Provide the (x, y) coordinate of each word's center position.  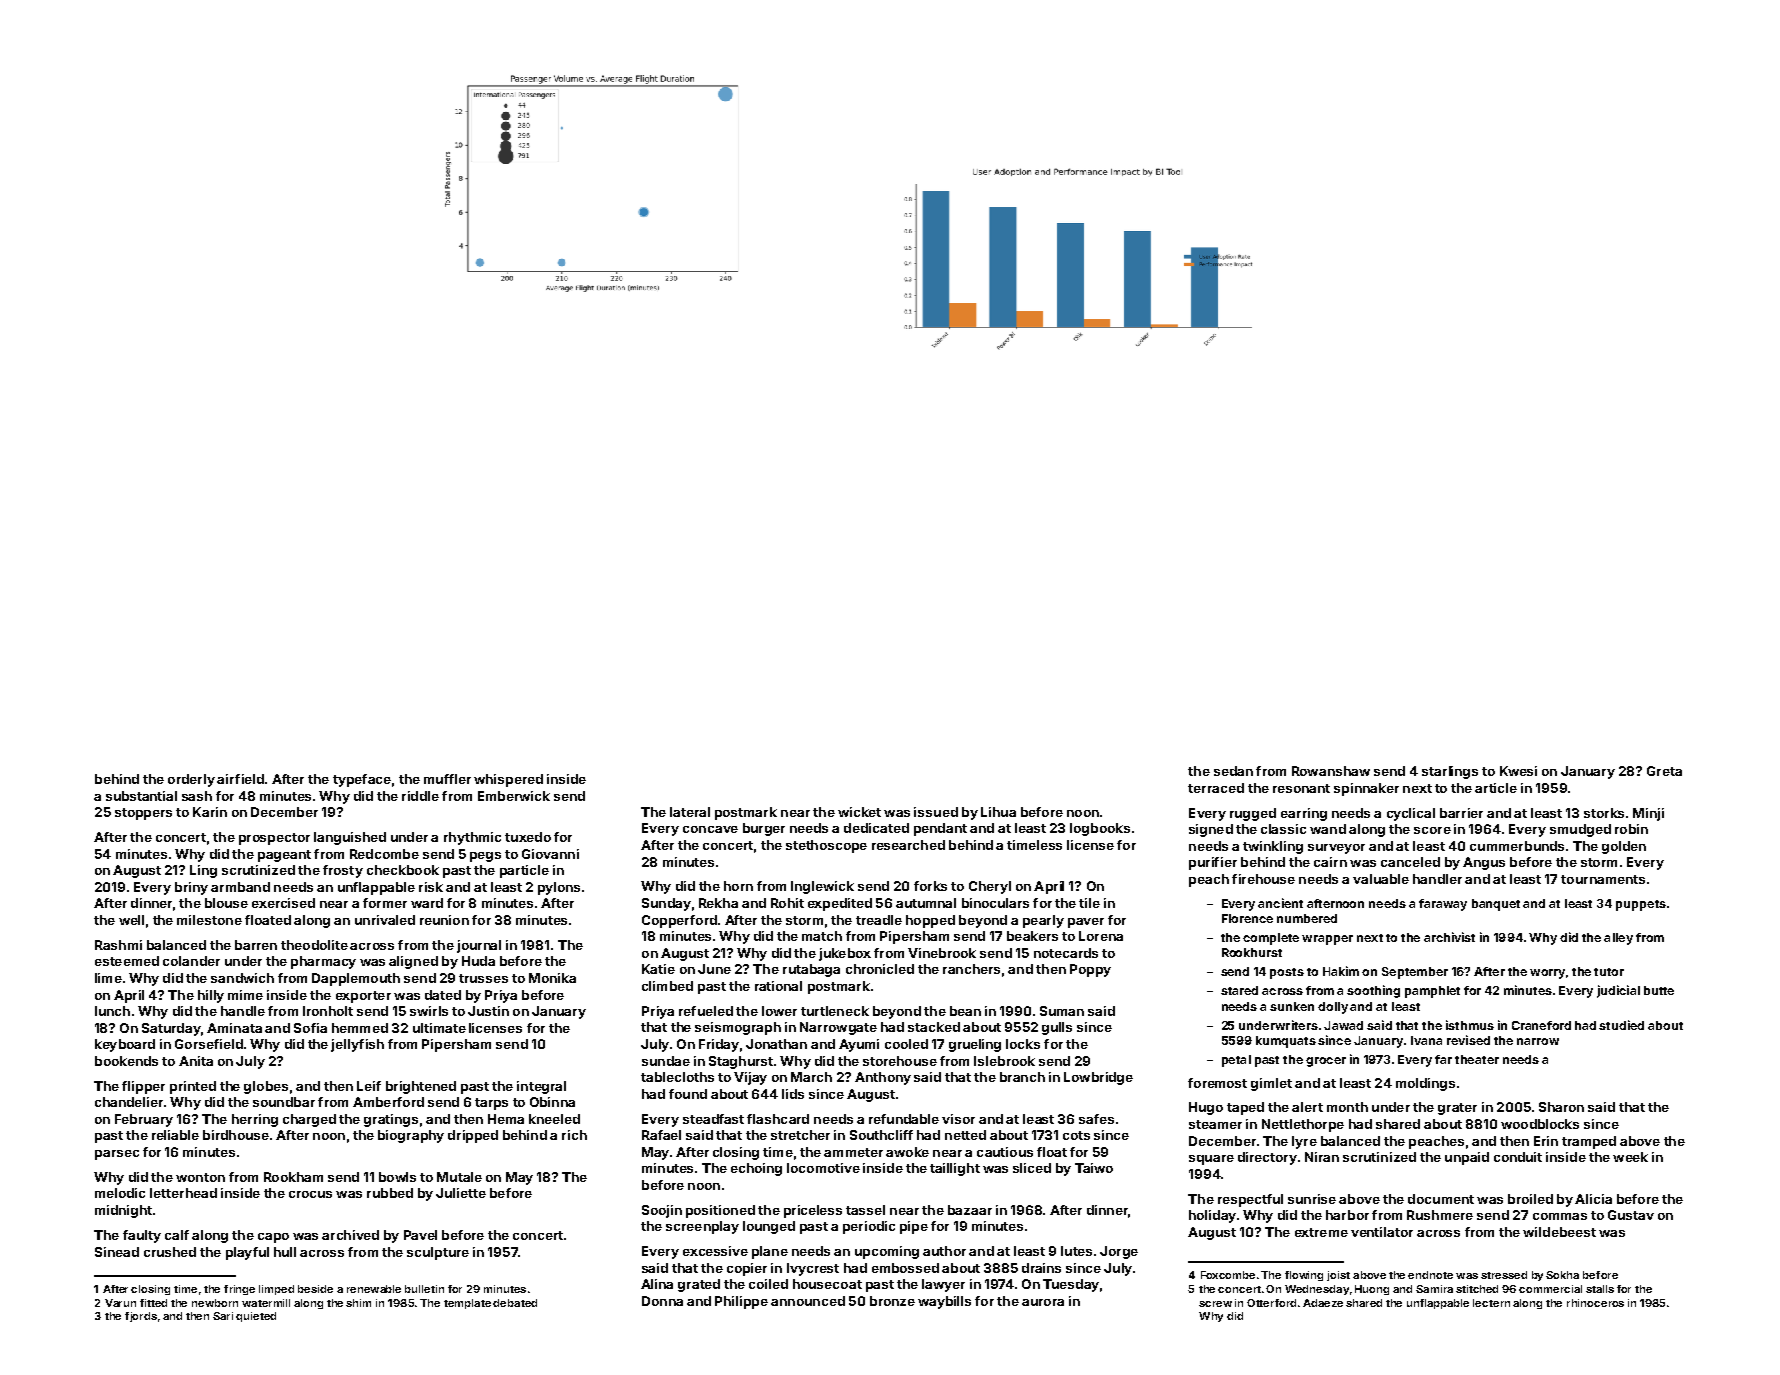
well (131, 920)
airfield (240, 779)
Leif (369, 1086)
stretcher (800, 1135)
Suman (1062, 1011)
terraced (1216, 788)
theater (1477, 1059)
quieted (256, 1317)
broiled (1530, 1199)
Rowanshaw (1331, 771)
